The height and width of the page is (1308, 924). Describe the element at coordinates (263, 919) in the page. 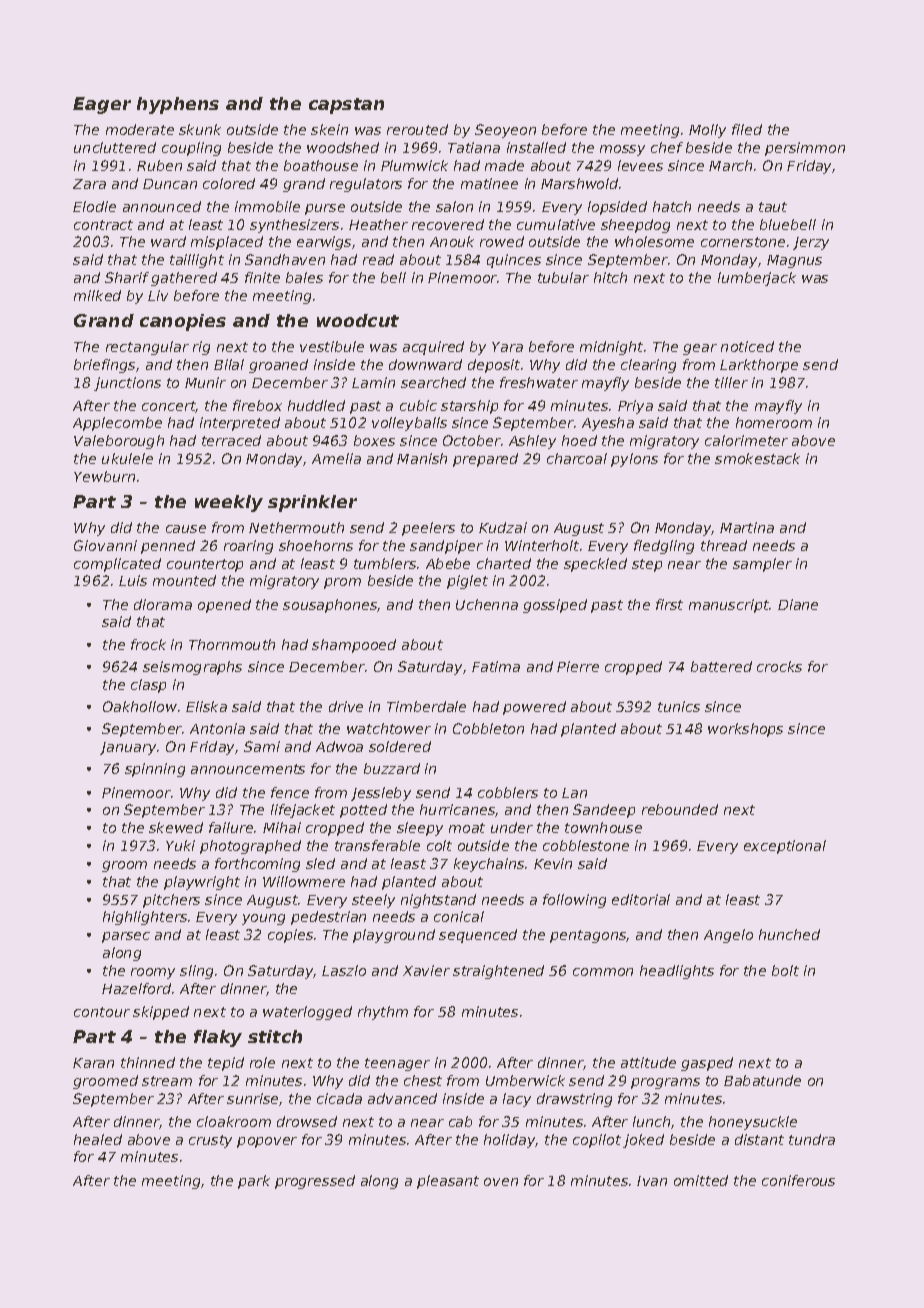

I see `young` at that location.
